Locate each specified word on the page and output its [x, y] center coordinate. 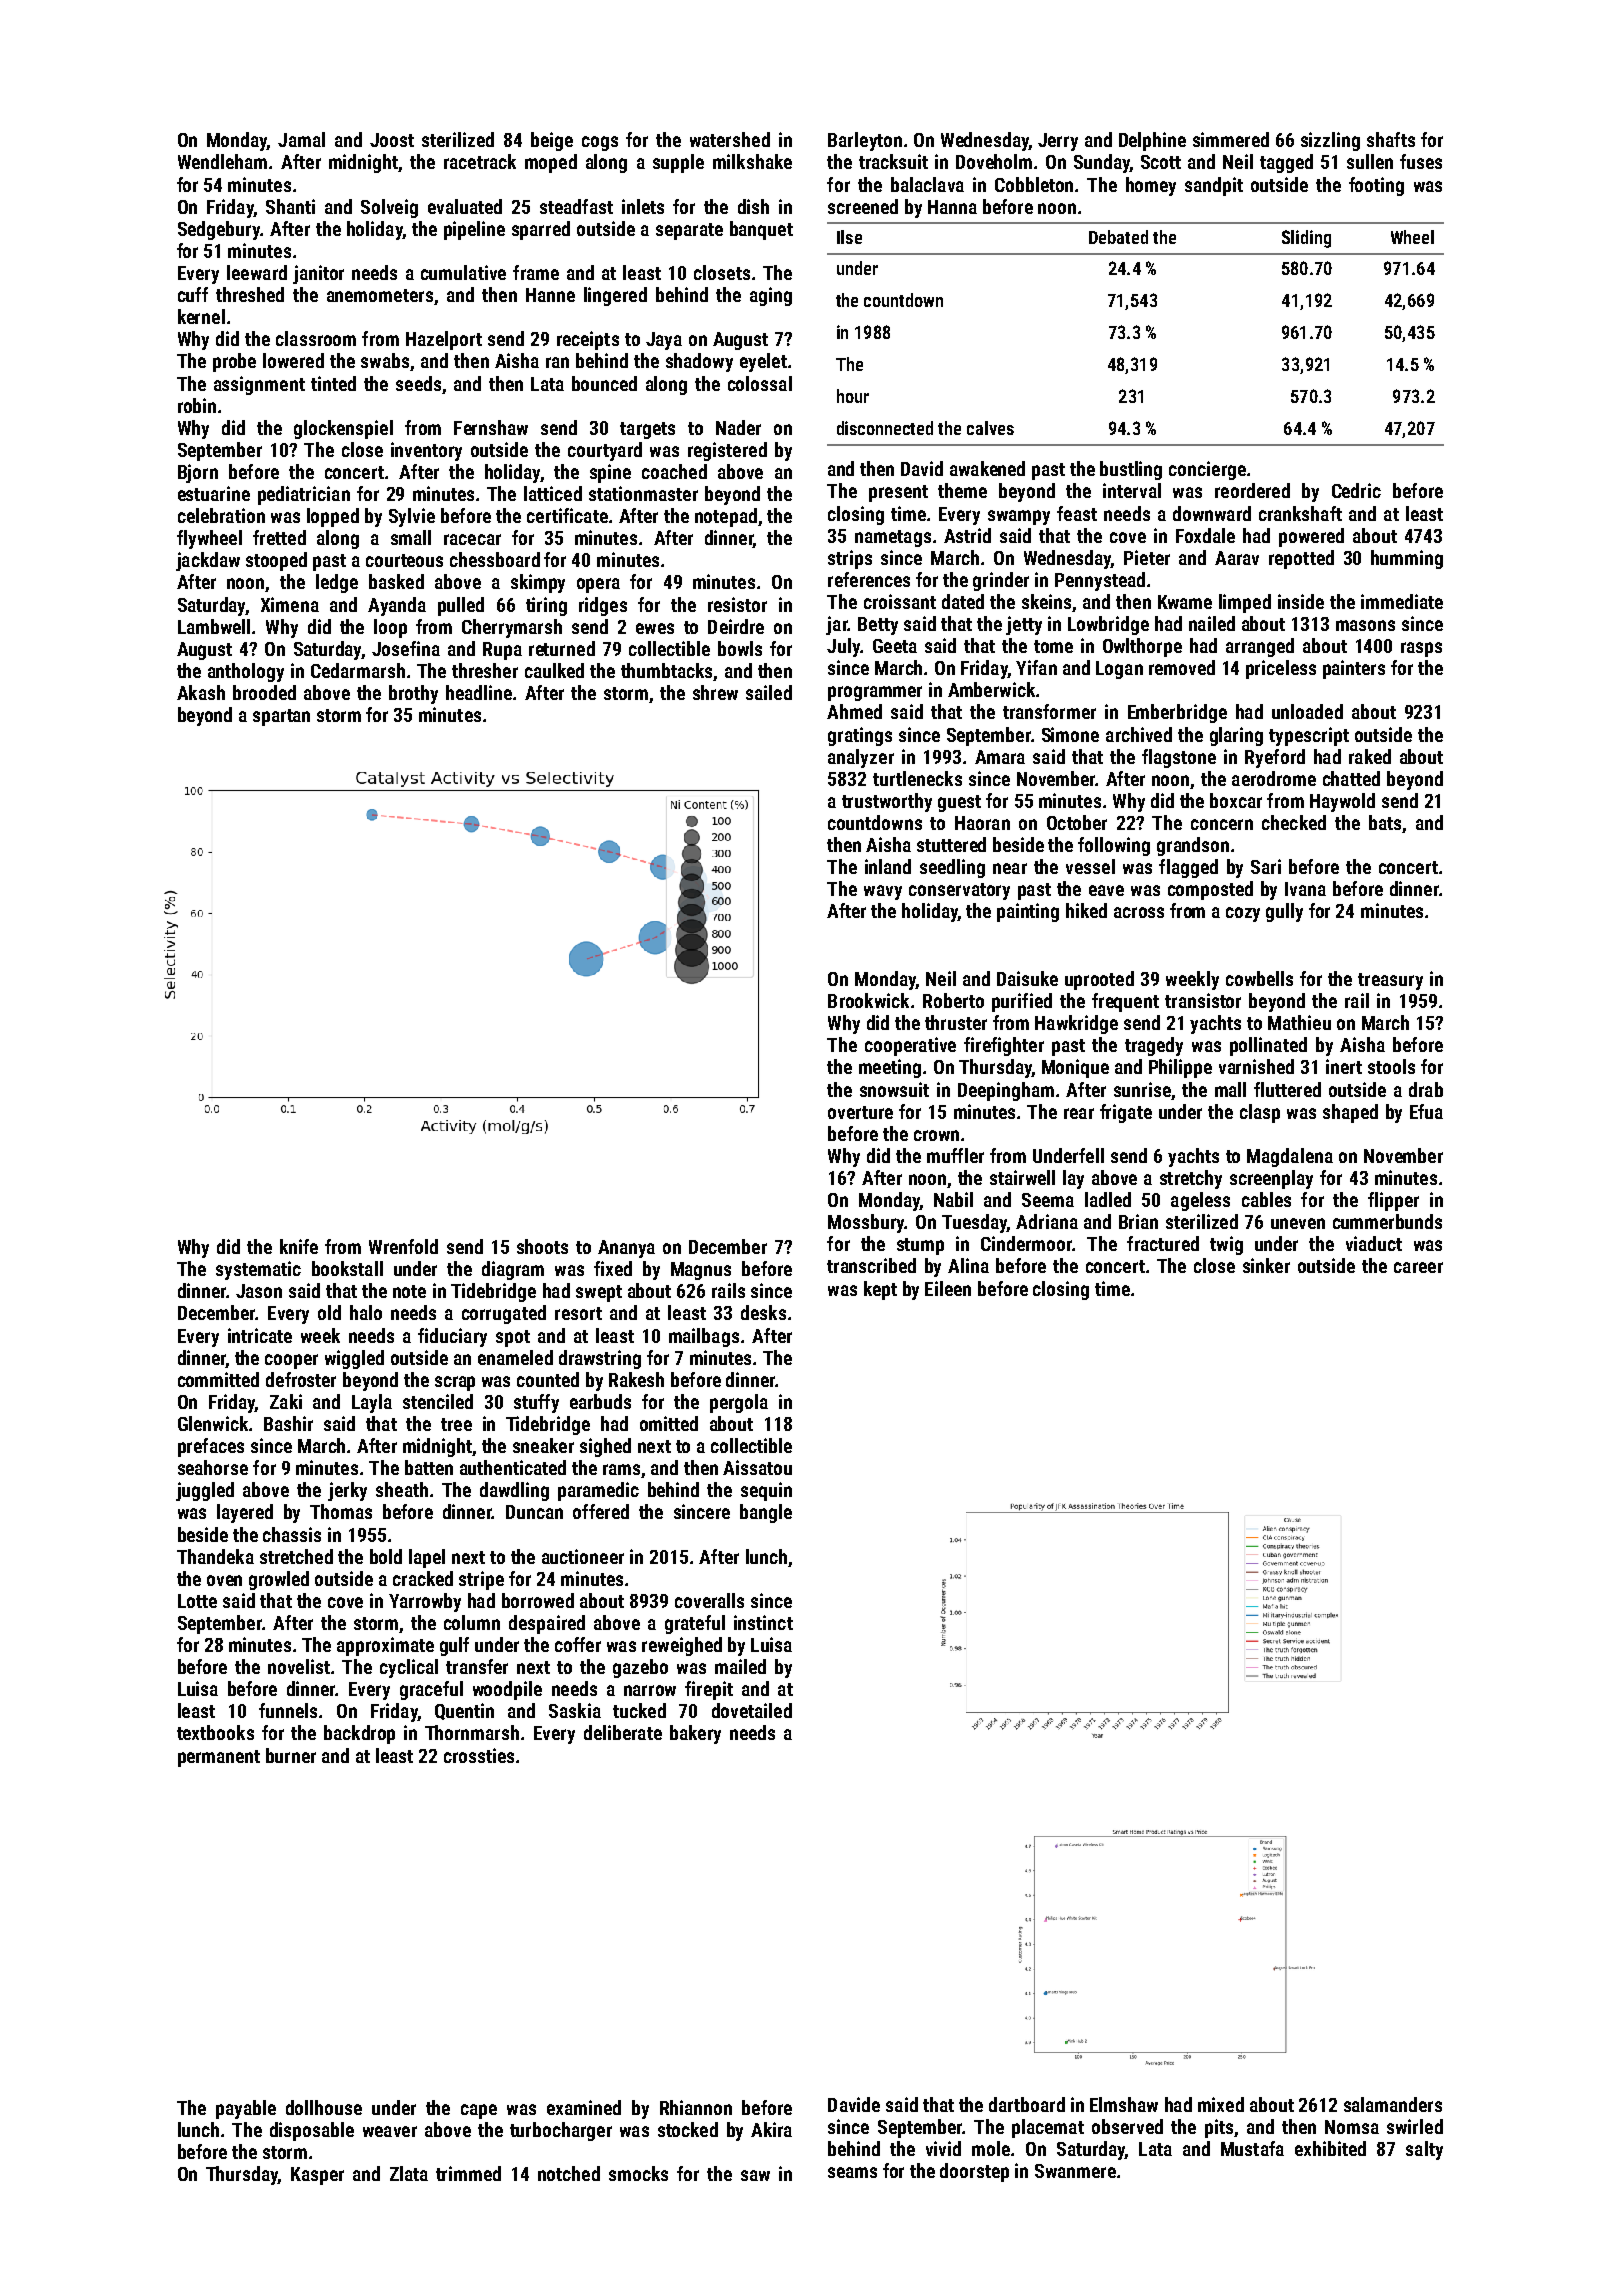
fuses [1421, 161]
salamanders [1393, 2104]
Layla [372, 1403]
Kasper [317, 2176]
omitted [669, 1423]
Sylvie [412, 517]
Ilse [849, 237]
